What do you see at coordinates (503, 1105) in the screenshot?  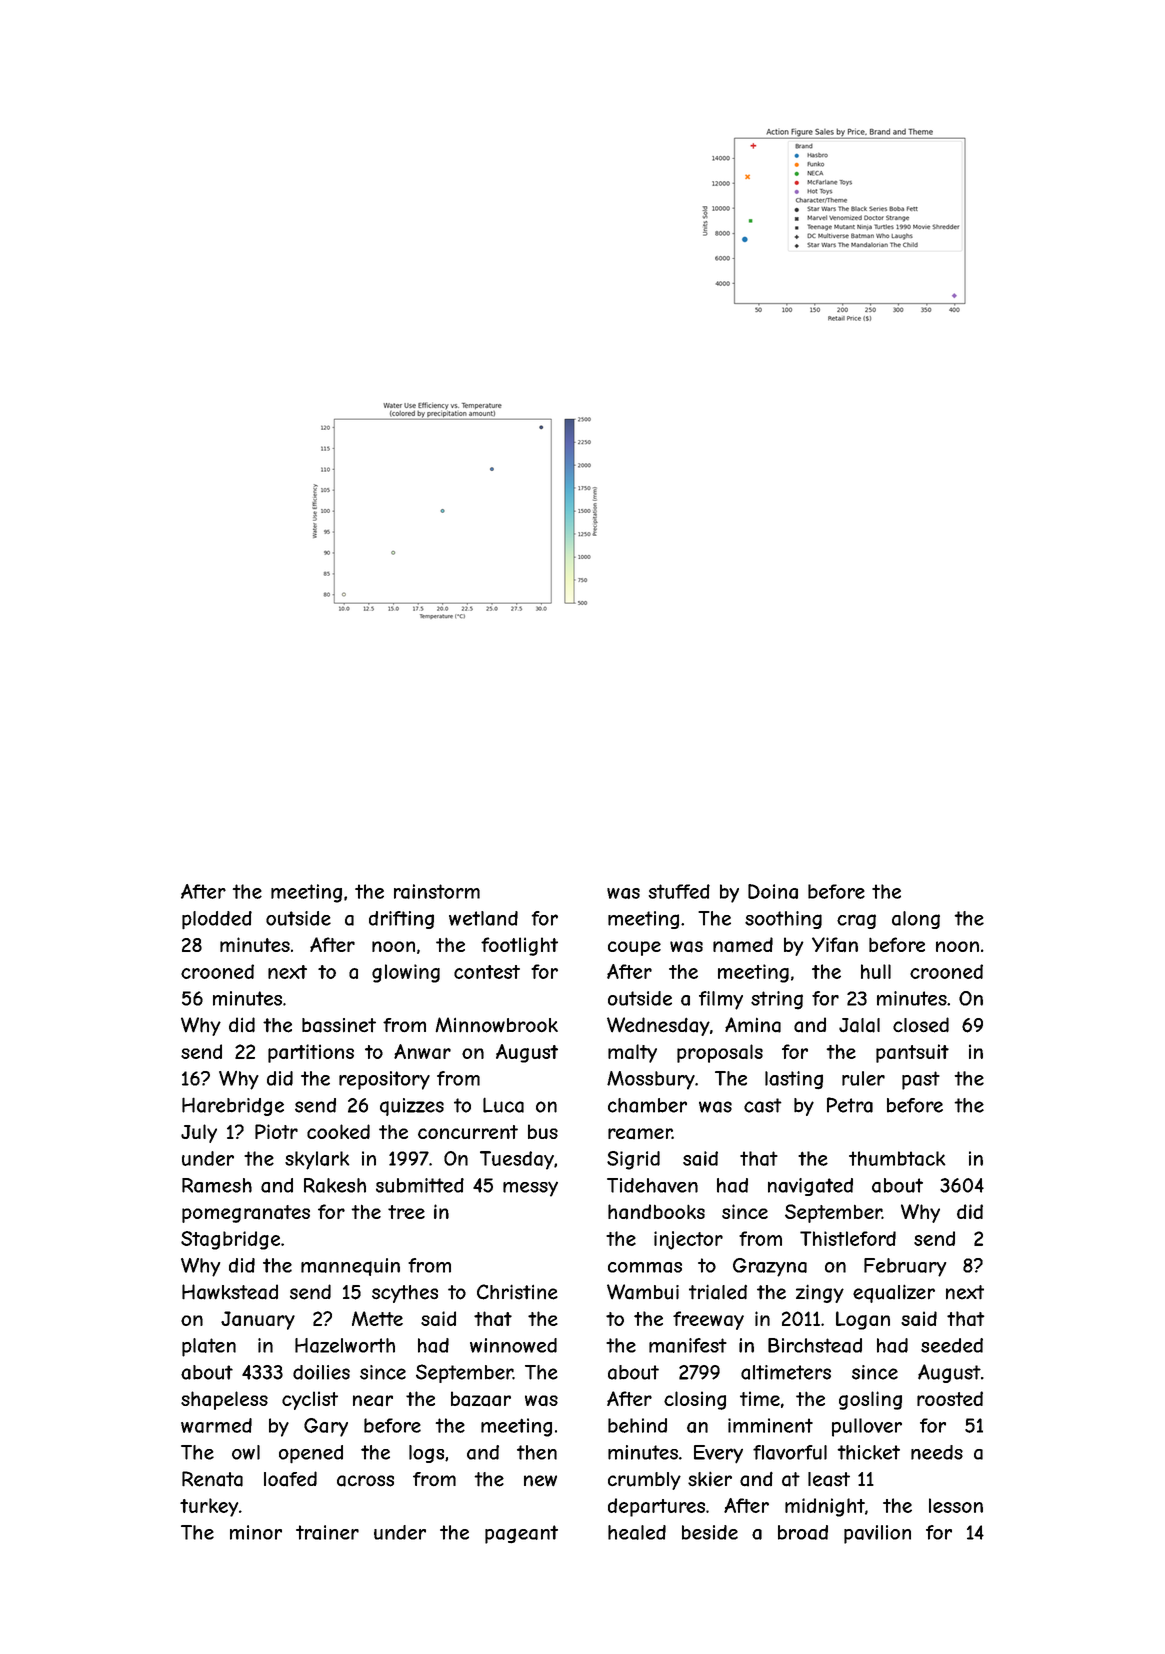 I see `Luca` at bounding box center [503, 1105].
